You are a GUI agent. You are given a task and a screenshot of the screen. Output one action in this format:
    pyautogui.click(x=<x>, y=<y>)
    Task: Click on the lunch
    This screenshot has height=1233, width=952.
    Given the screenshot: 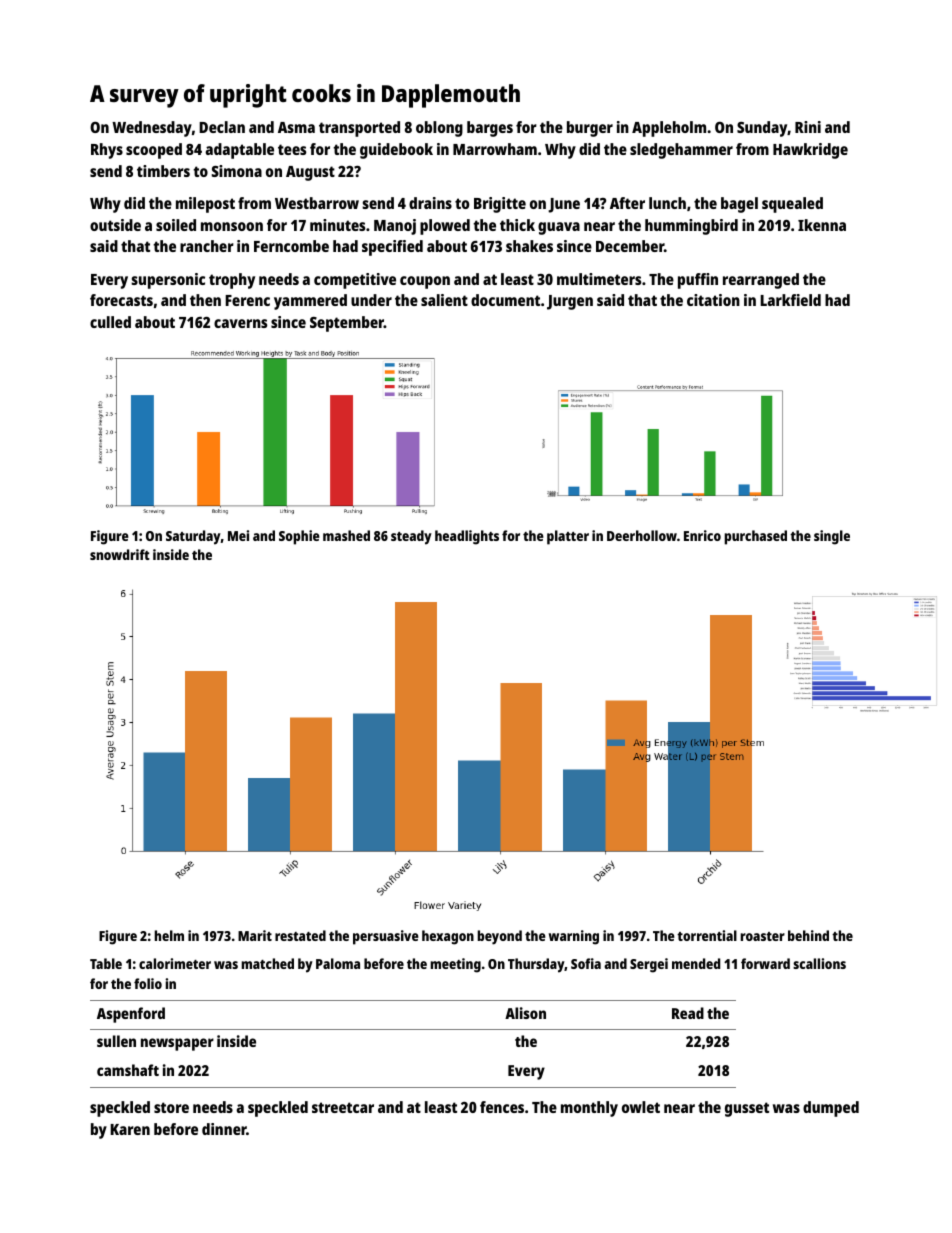 What is the action you would take?
    pyautogui.click(x=667, y=203)
